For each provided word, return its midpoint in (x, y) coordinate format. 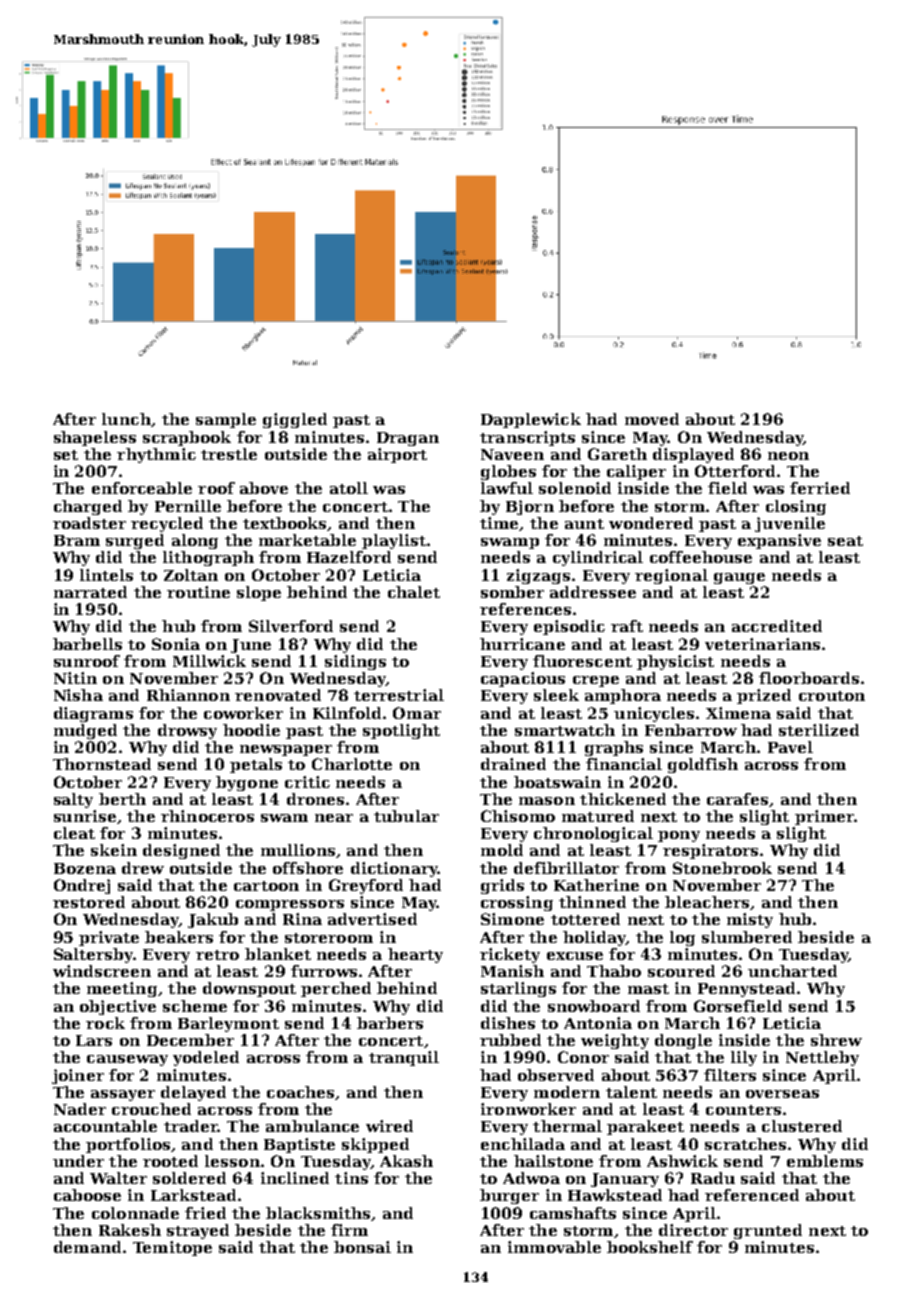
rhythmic (156, 455)
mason (547, 801)
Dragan (408, 439)
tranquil (404, 1058)
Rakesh (130, 1230)
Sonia (176, 644)
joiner (78, 1076)
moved (652, 419)
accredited (777, 626)
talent (631, 1092)
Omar (417, 713)
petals (256, 765)
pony (679, 836)
